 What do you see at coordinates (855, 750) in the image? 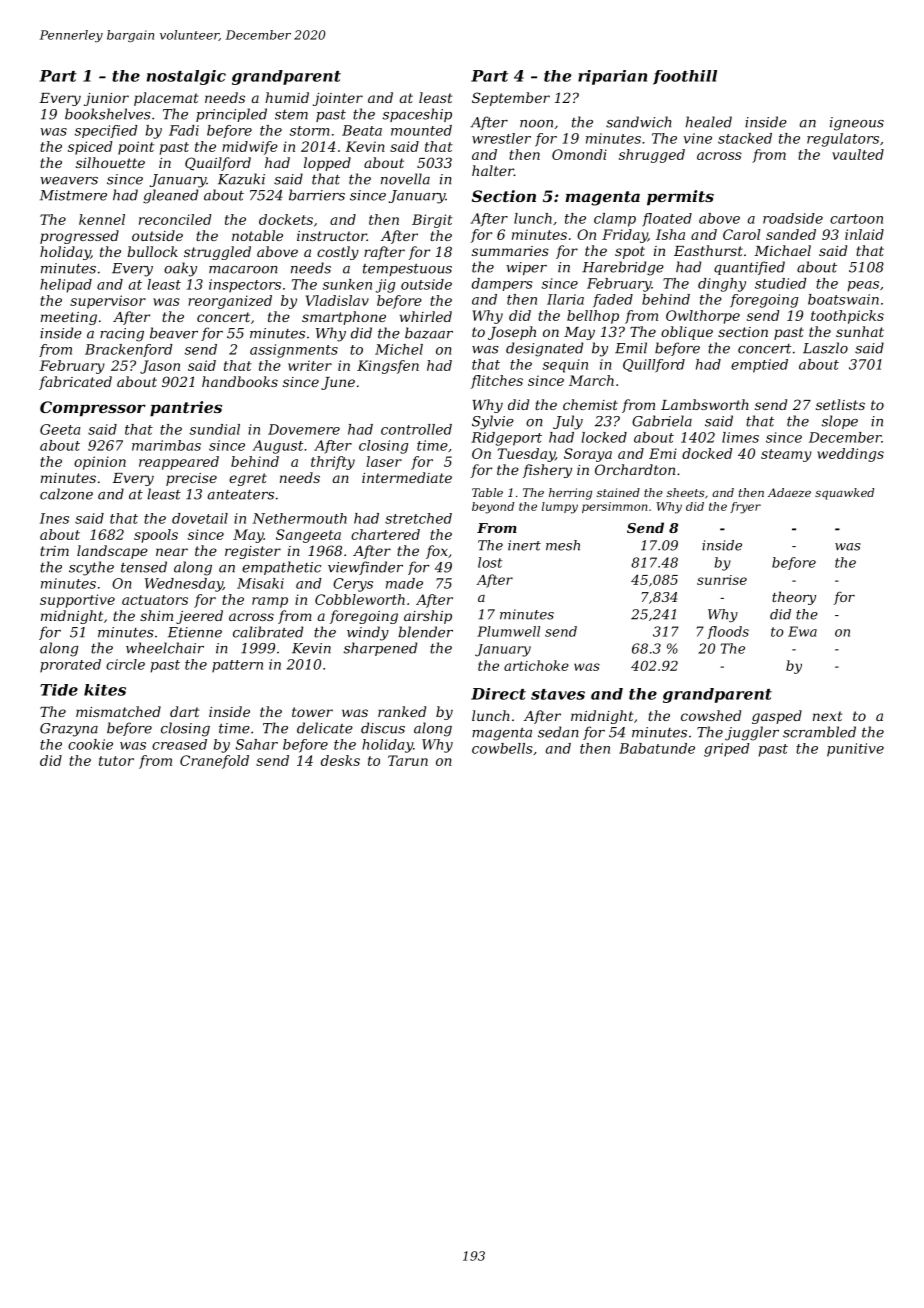
I see `punitive` at bounding box center [855, 750].
